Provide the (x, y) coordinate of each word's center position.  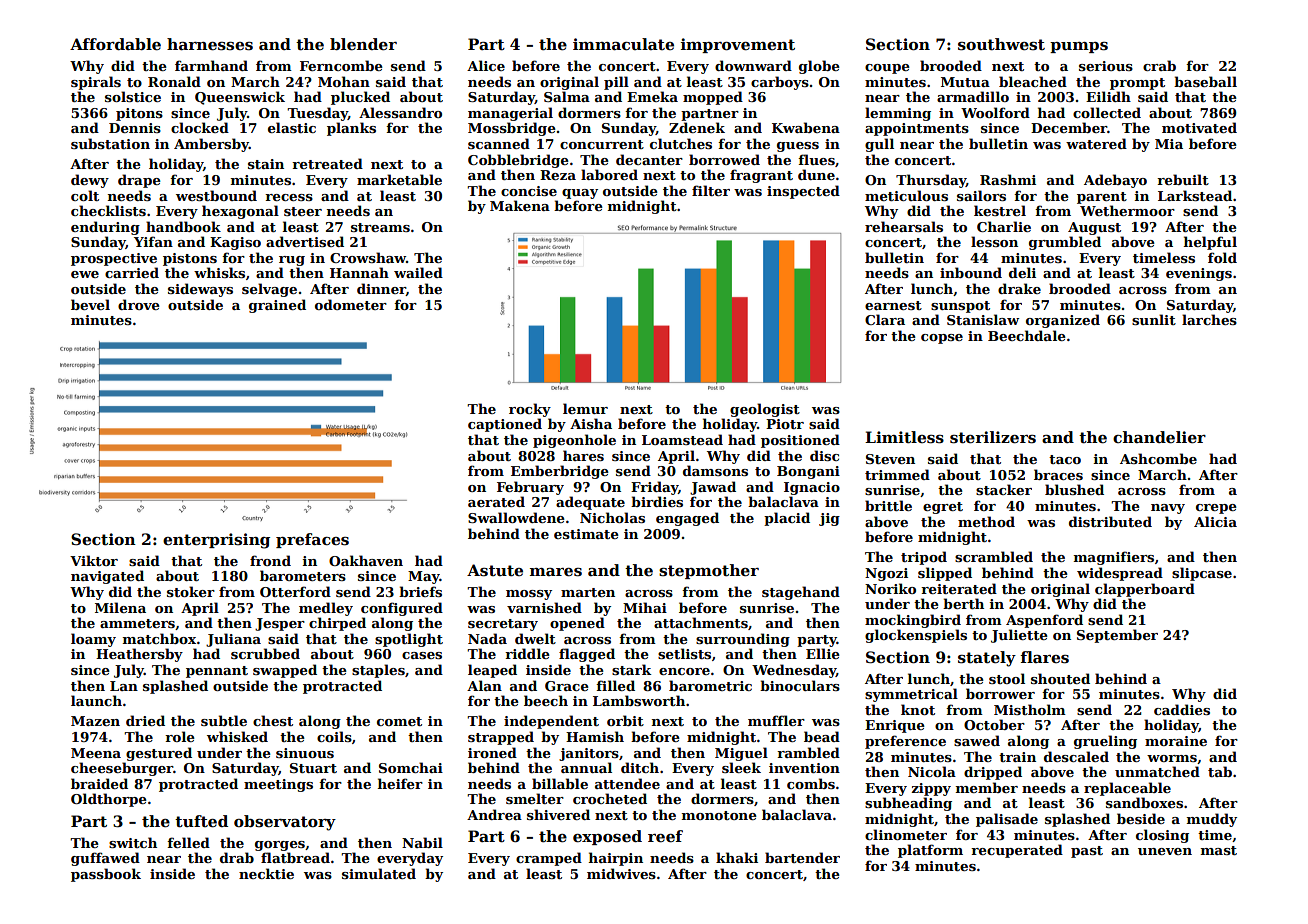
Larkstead (1195, 195)
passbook (106, 875)
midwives (621, 873)
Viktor (94, 560)
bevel (90, 304)
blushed (1074, 489)
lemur (585, 408)
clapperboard (1145, 590)
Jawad (713, 488)
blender (363, 44)
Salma (567, 96)
